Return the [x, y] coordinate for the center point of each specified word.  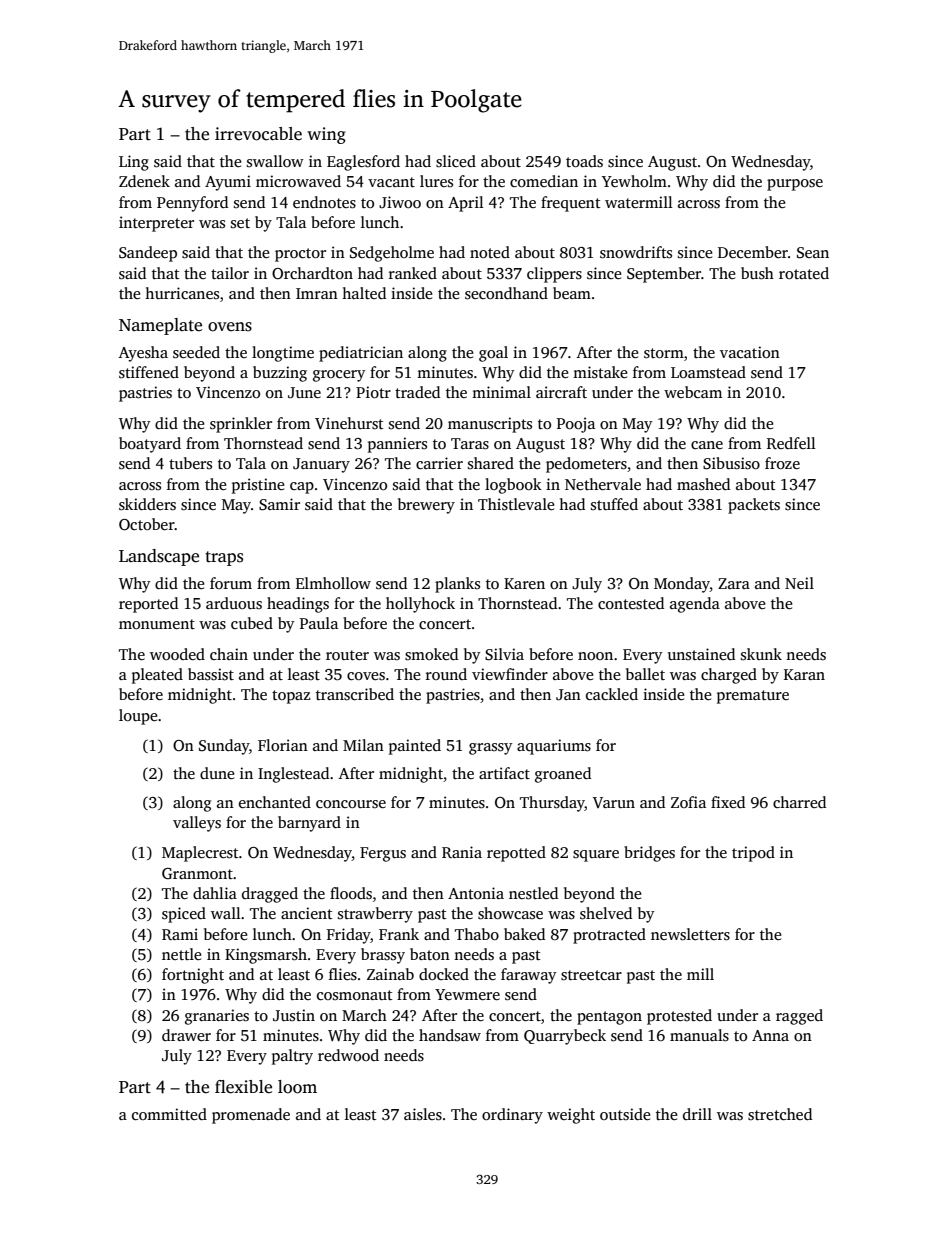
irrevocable [258, 134]
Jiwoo [400, 202]
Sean [813, 253]
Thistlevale [516, 504]
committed [169, 1114]
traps [224, 558]
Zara [734, 583]
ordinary [512, 1116]
